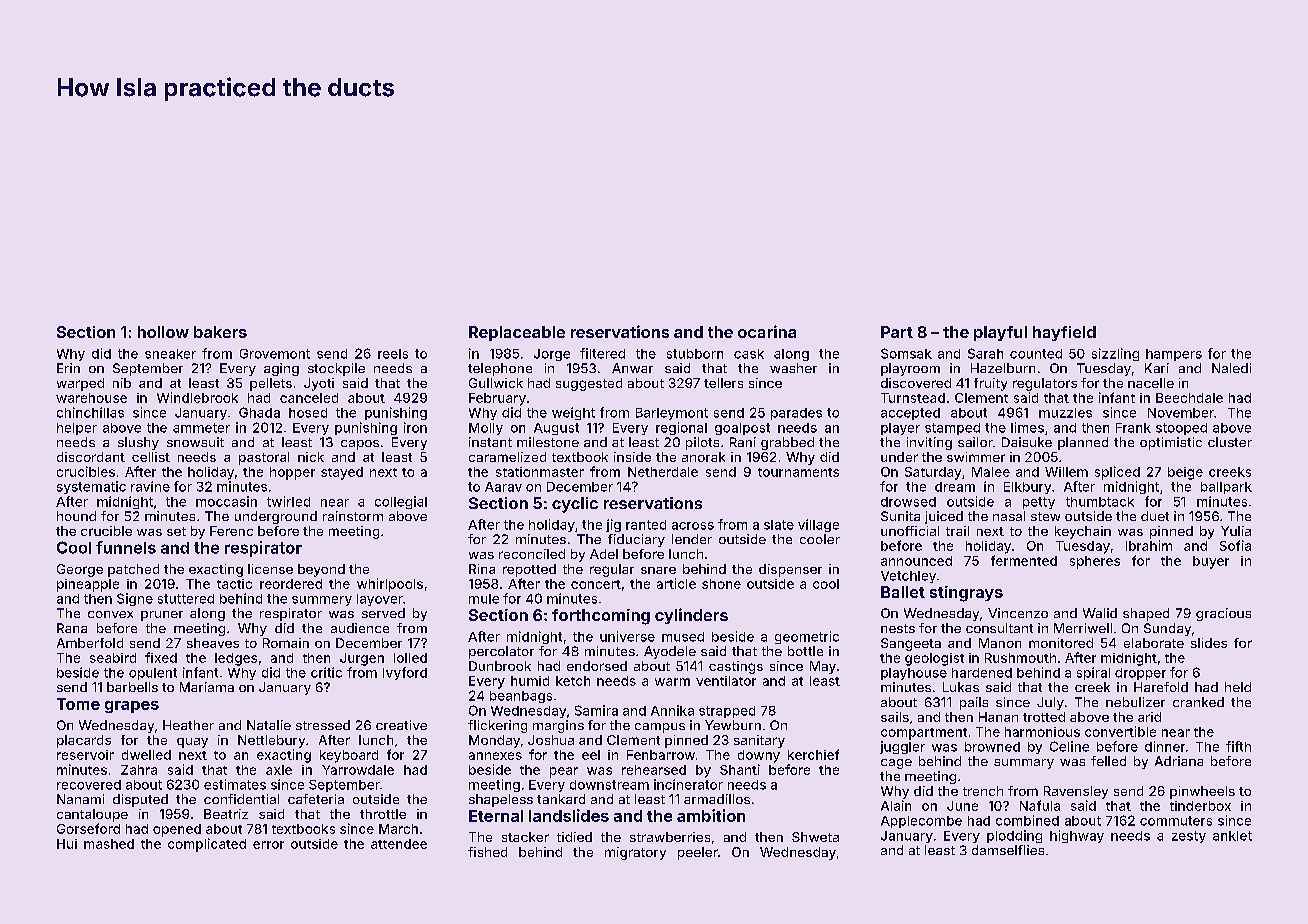  I want to click on tactic, so click(234, 584).
